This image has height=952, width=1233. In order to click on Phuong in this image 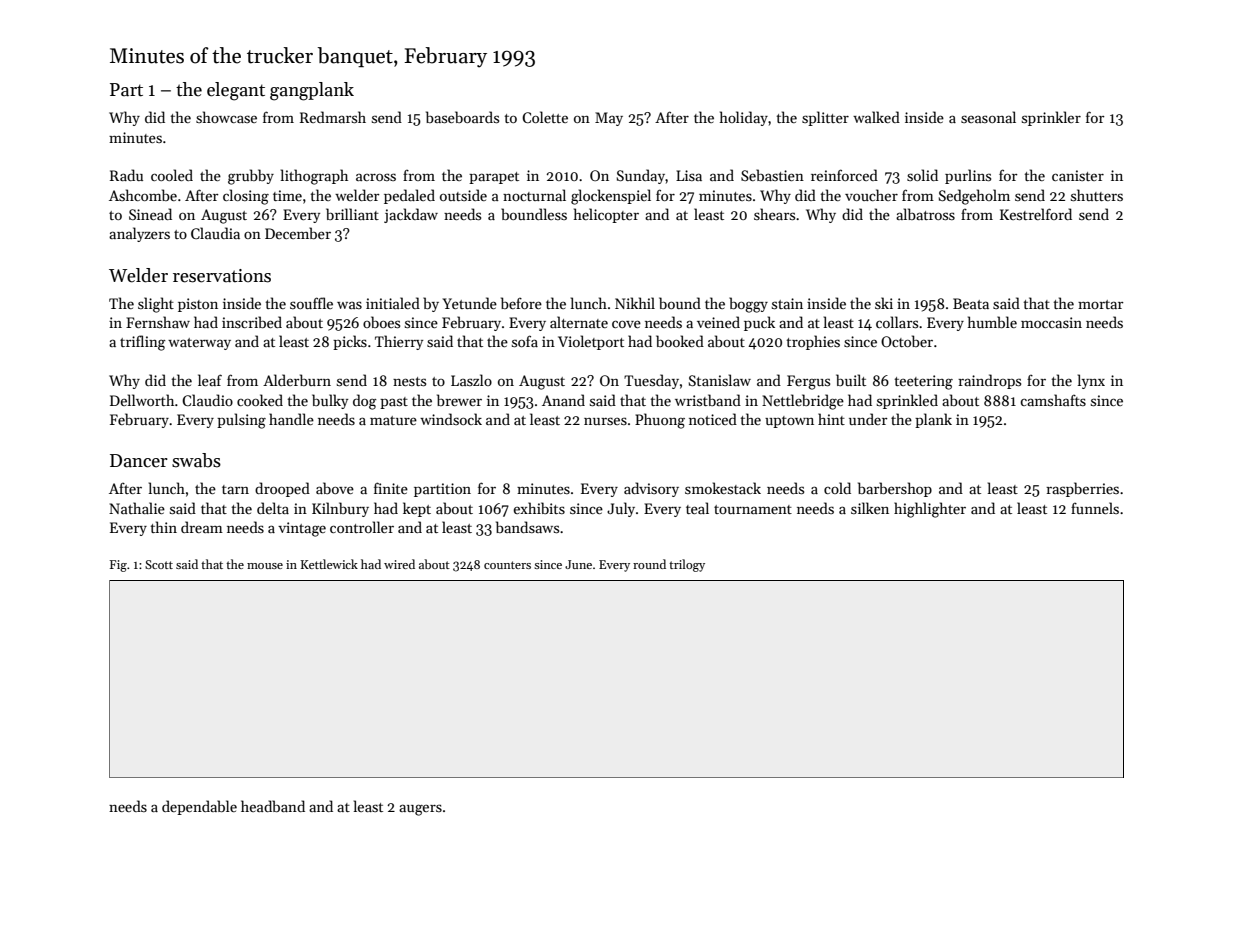, I will do `click(660, 421)`.
